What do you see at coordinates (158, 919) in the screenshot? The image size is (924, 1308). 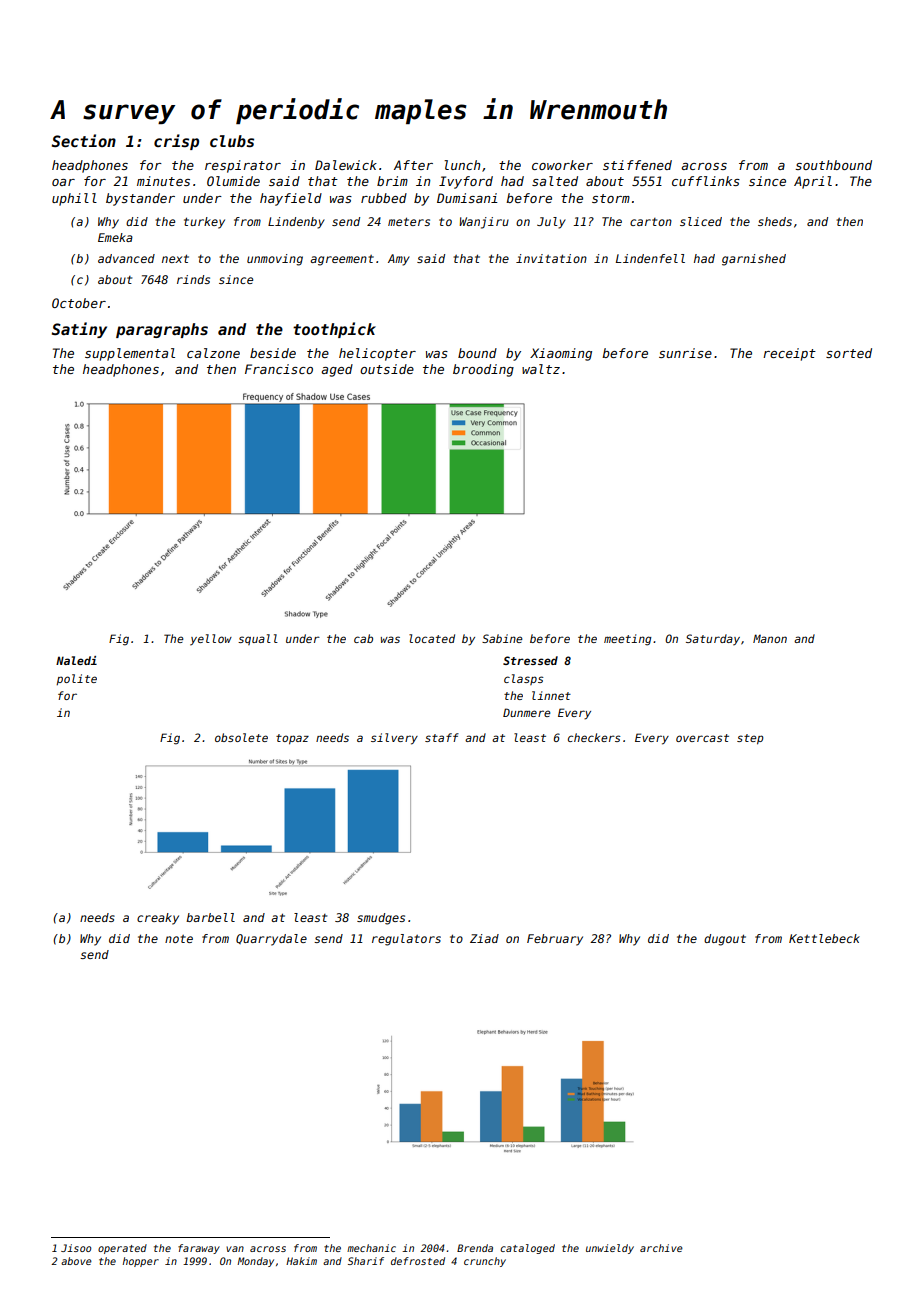 I see `creaky` at bounding box center [158, 919].
